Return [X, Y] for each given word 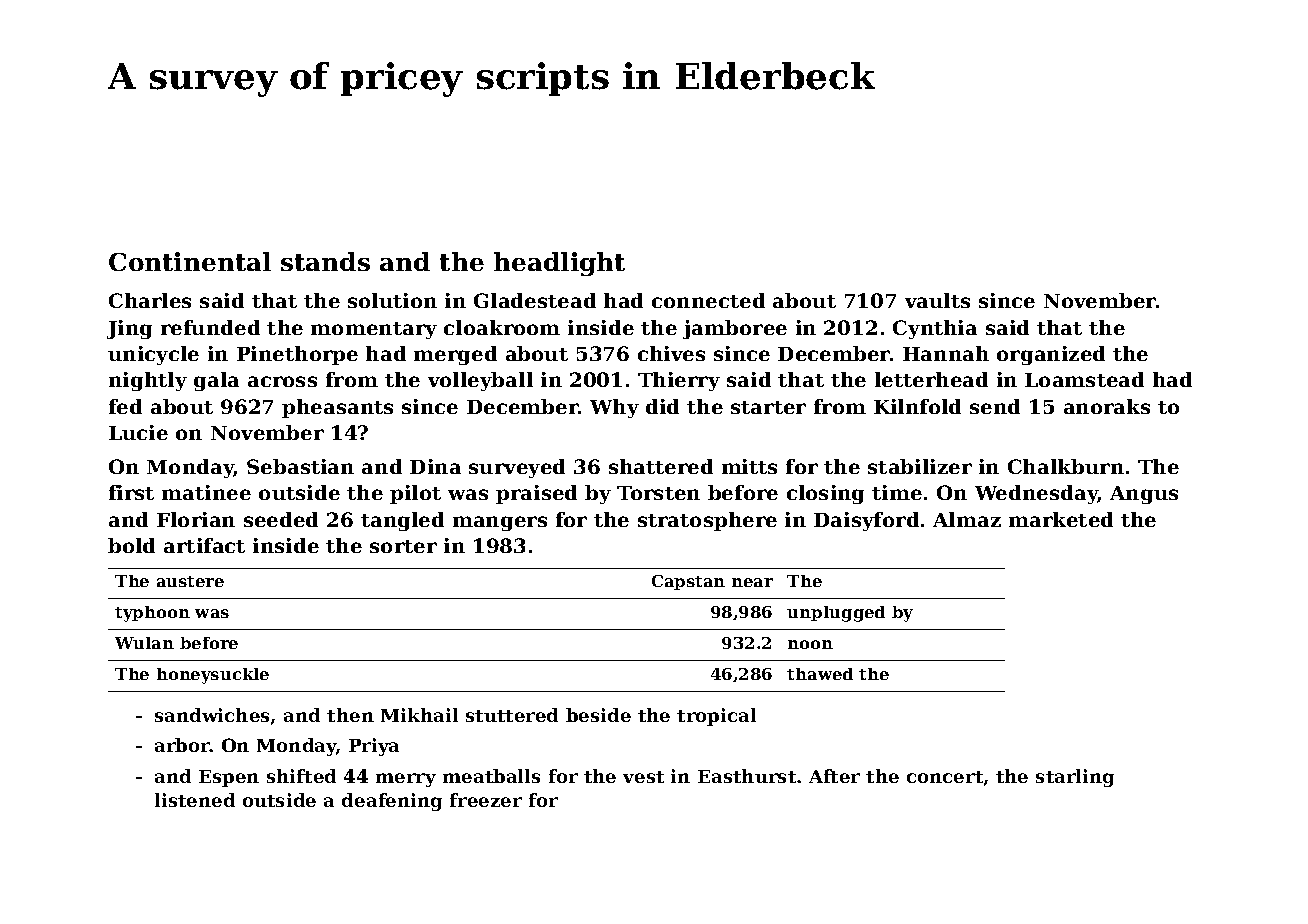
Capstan [688, 582]
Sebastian [300, 466]
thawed [820, 674]
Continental [190, 261]
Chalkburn [1066, 466]
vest [643, 777]
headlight [559, 264]
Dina [435, 466]
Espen [229, 778]
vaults [937, 300]
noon [810, 644]
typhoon [152, 614]
